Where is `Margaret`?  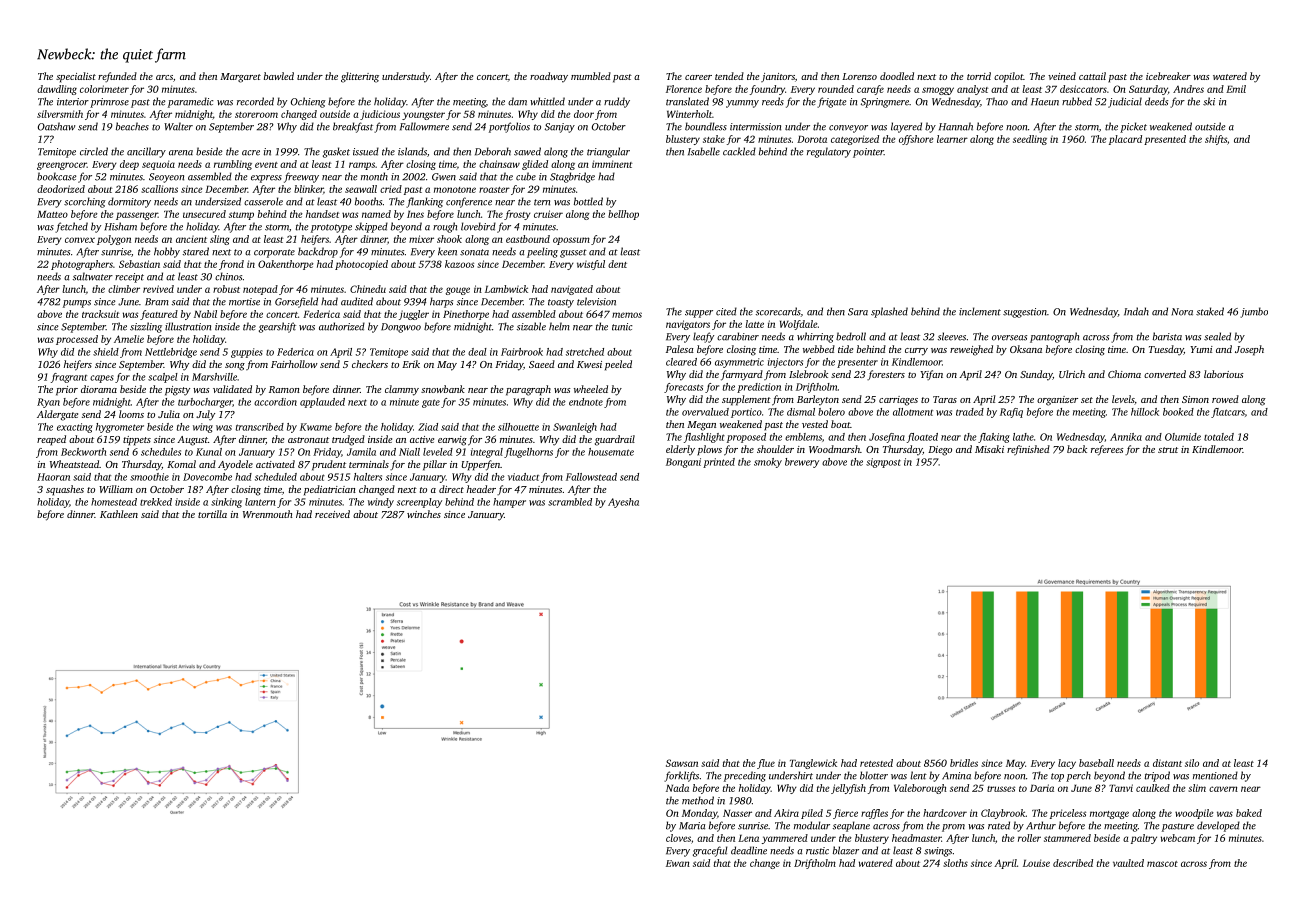
Margaret is located at coordinates (240, 78).
